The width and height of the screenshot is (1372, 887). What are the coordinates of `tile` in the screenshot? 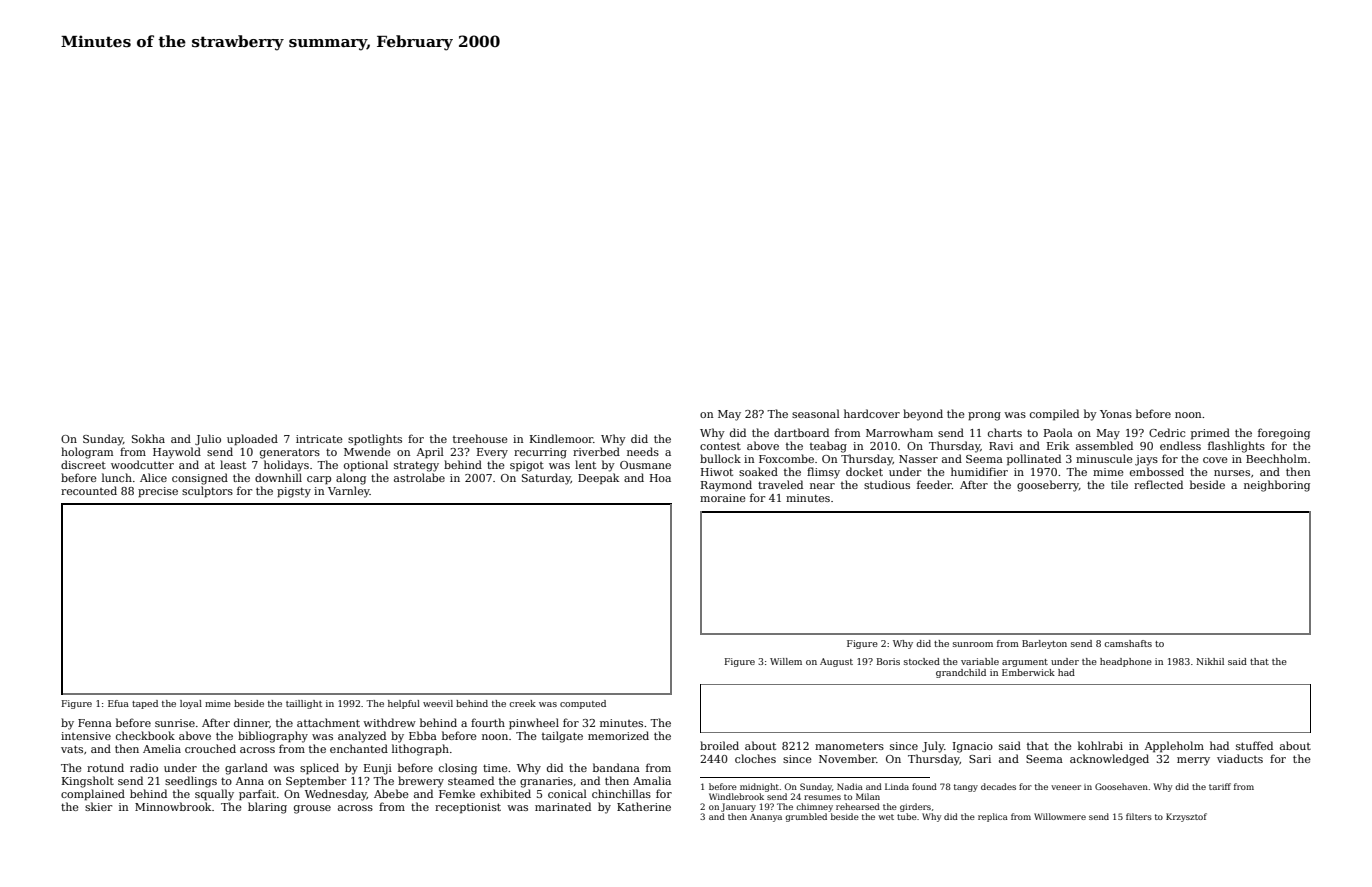 It's located at (1119, 484).
